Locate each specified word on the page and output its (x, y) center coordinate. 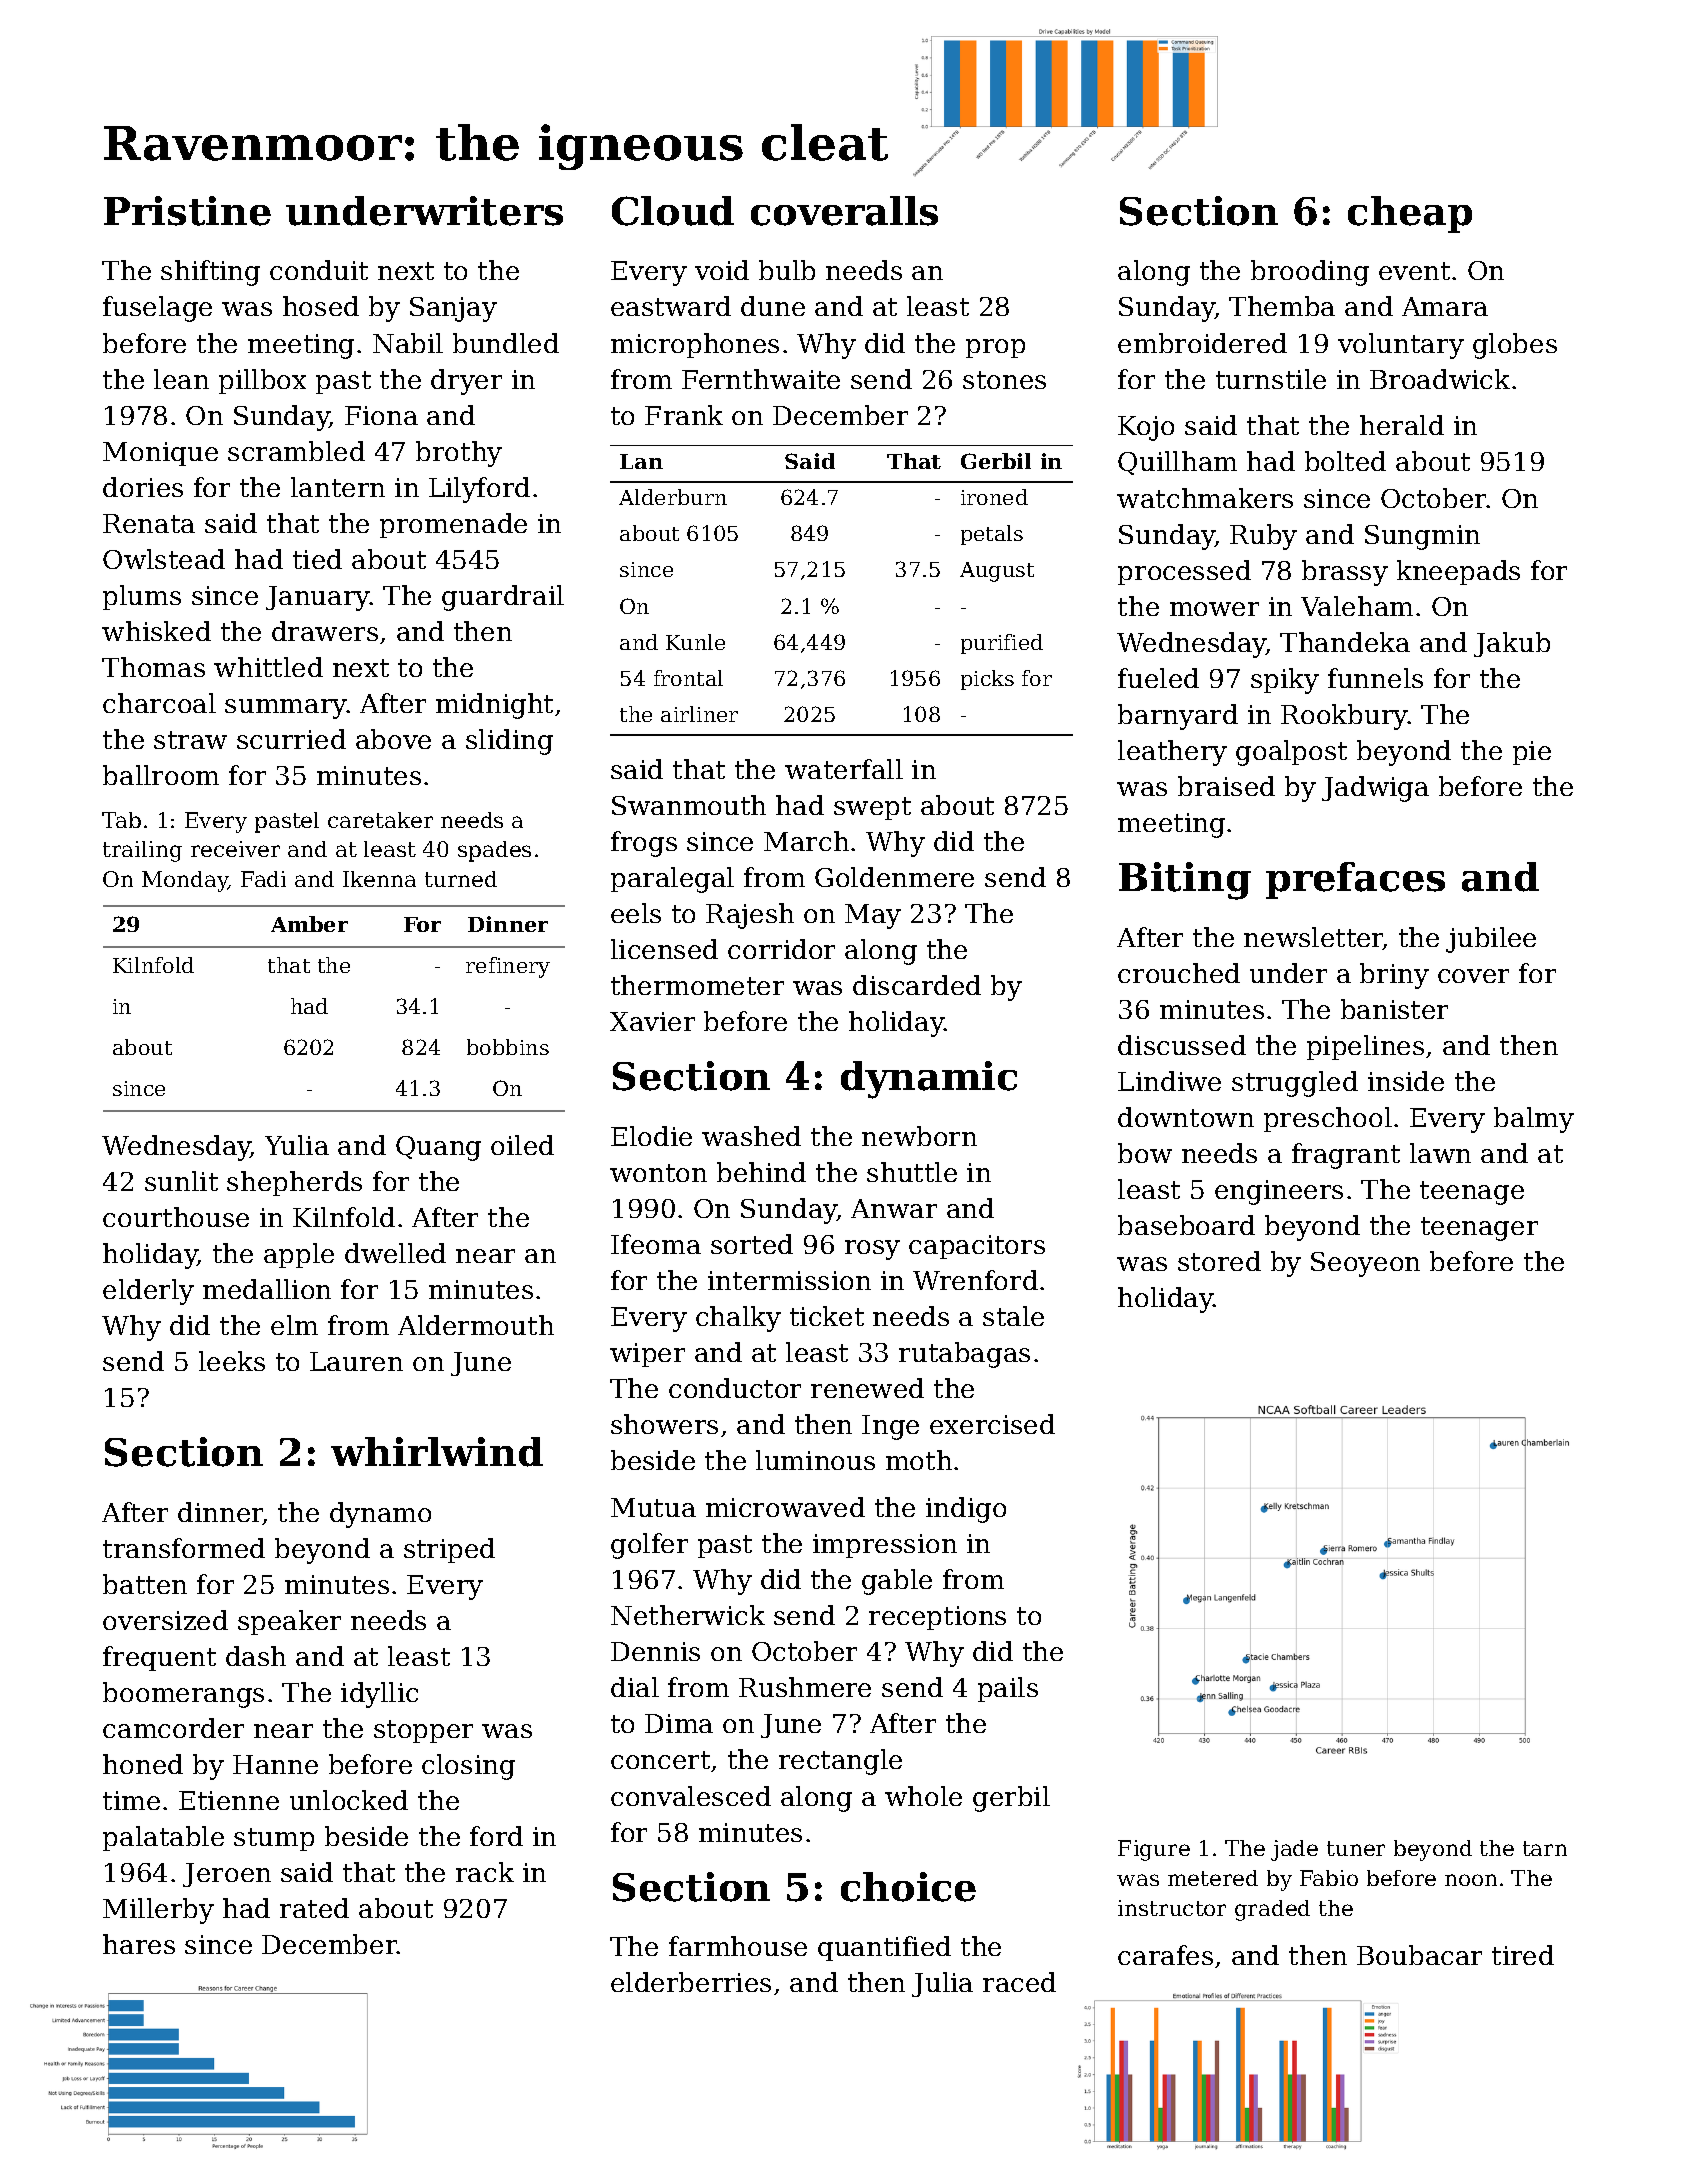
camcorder (173, 1728)
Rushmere (805, 1687)
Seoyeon (1365, 1264)
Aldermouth (476, 1325)
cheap (1410, 214)
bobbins (508, 1047)
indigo (966, 1510)
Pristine (187, 211)
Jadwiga (1375, 789)
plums (142, 597)
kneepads (1458, 572)
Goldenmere (894, 877)
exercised (992, 1424)
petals (992, 535)
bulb (787, 270)
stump (274, 1839)
